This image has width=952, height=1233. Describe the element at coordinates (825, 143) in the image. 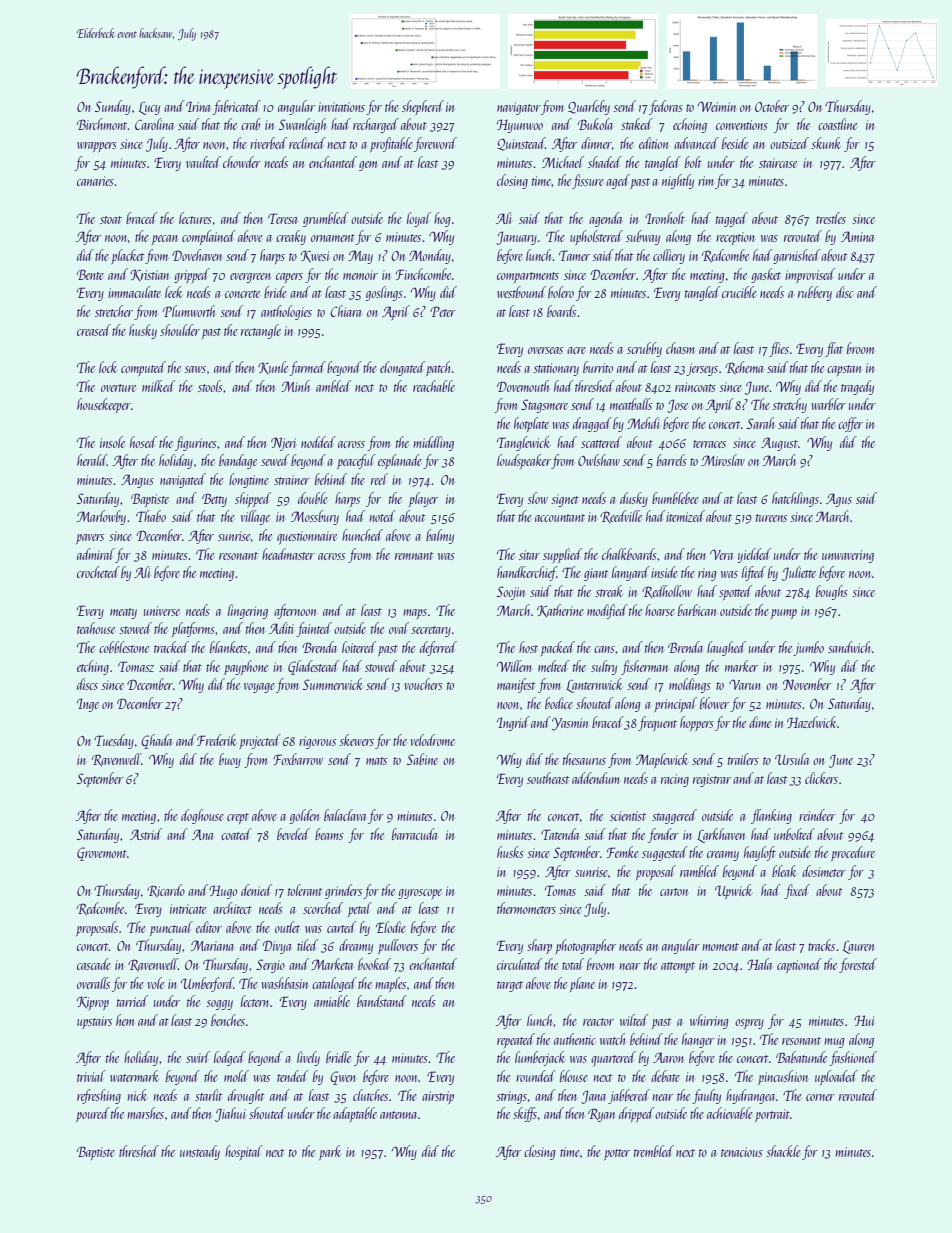

I see `skunk` at that location.
